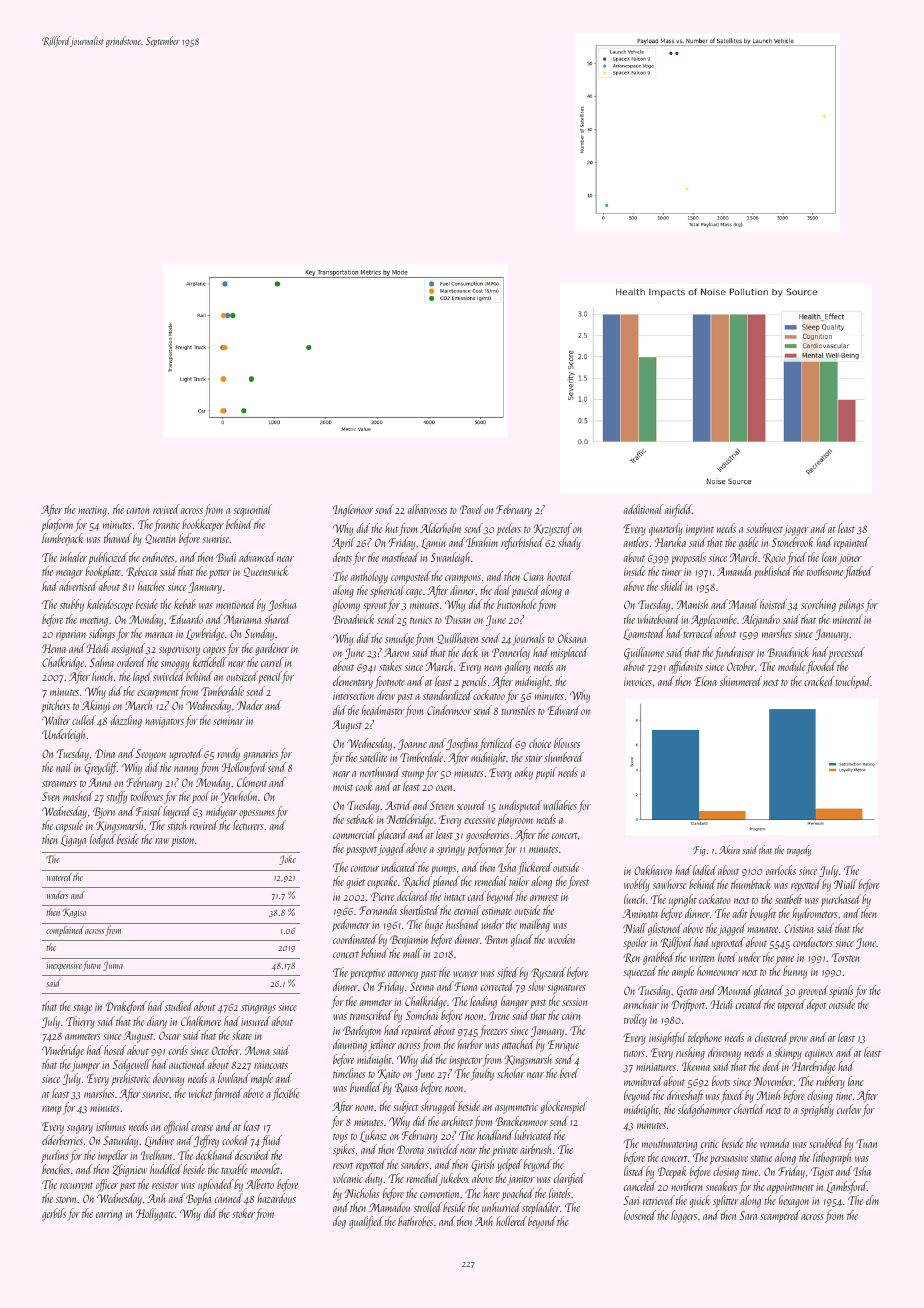 The height and width of the page is (1308, 924). Describe the element at coordinates (457, 1121) in the page. I see `architect` at that location.
